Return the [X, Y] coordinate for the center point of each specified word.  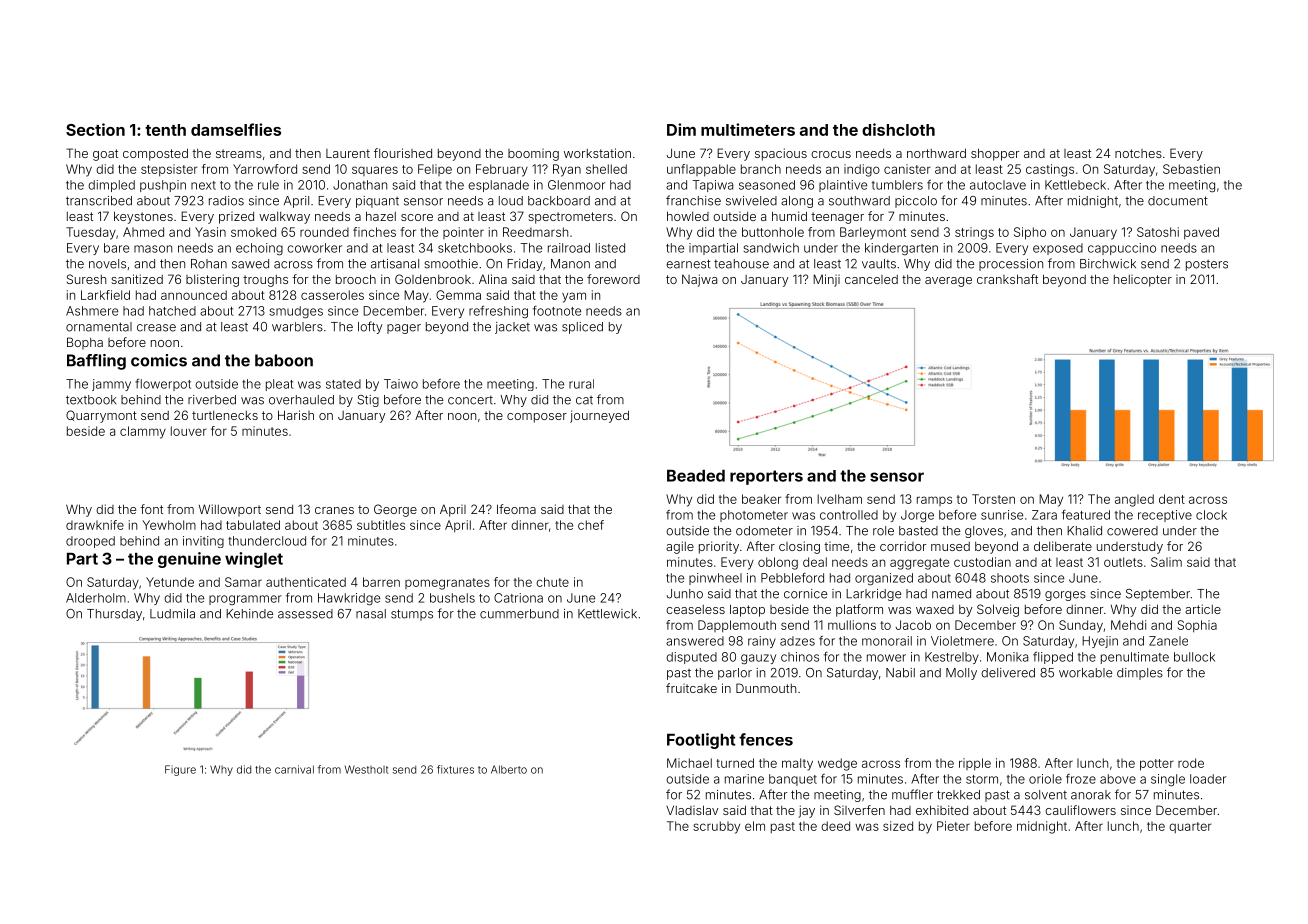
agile [680, 547]
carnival [294, 769]
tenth [165, 130]
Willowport [230, 510]
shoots [1010, 578]
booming [533, 155]
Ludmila [172, 614]
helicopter [1143, 281]
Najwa [699, 280]
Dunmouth [766, 688]
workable [1085, 673]
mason [153, 249]
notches [1138, 153]
